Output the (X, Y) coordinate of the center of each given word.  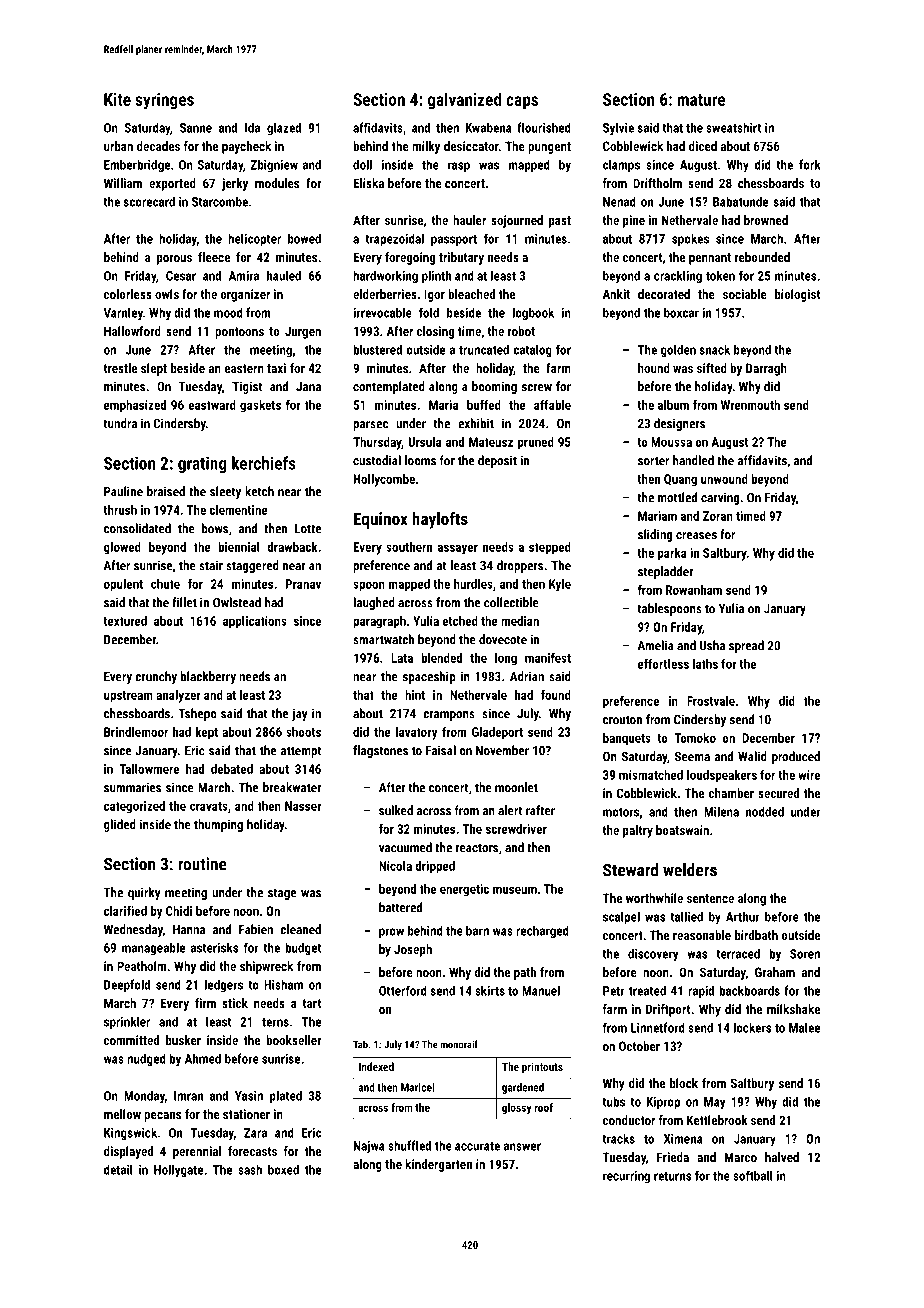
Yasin (249, 1096)
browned (766, 220)
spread (746, 646)
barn (477, 930)
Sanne (196, 128)
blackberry (208, 677)
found (556, 695)
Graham (775, 972)
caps (522, 103)
